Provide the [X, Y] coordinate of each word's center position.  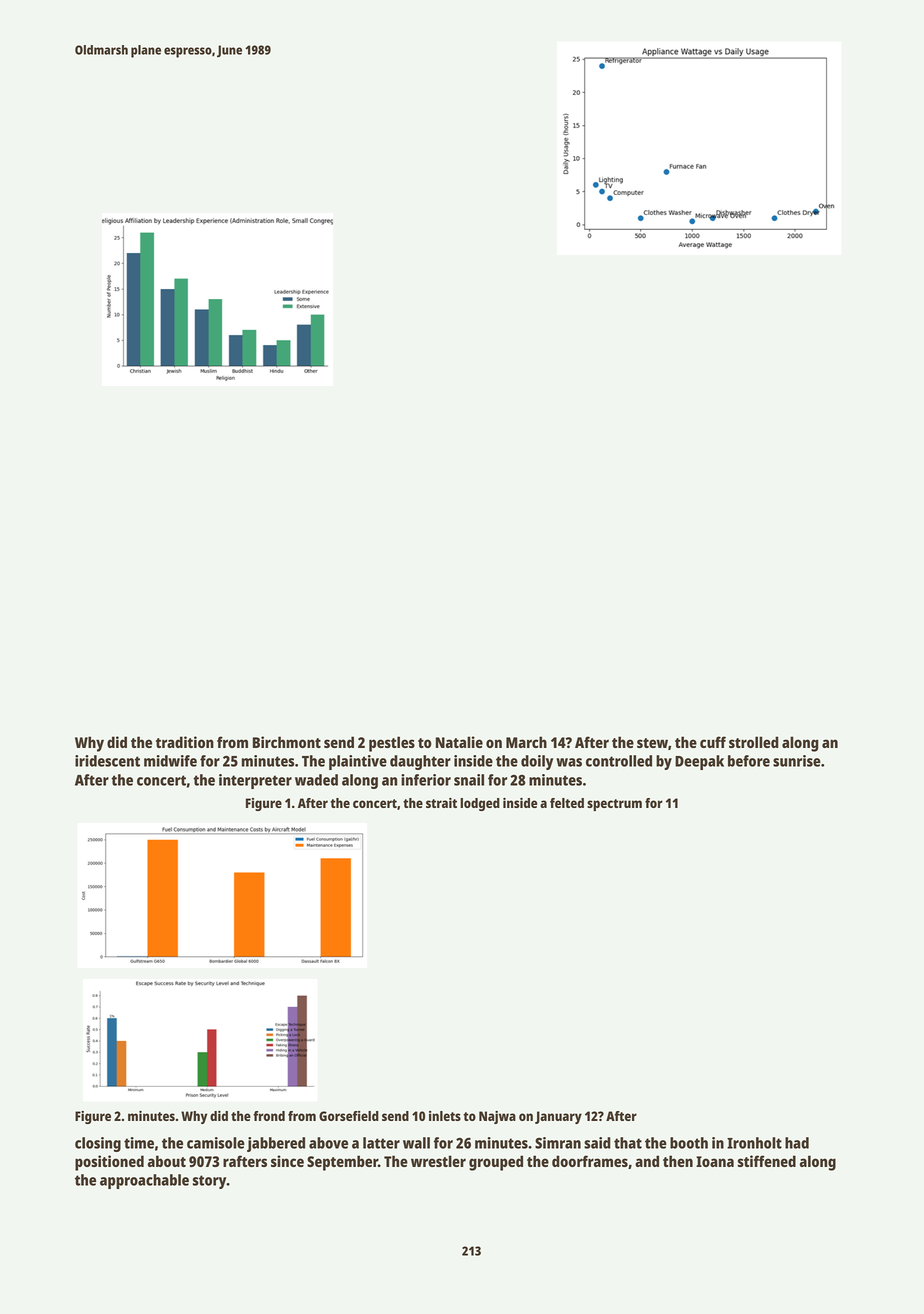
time [139, 1143]
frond [269, 1116]
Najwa [497, 1117]
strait [441, 803]
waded [316, 780]
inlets [445, 1116]
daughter [420, 762]
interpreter [255, 781]
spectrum [614, 805]
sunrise [797, 761]
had [797, 1143]
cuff [713, 742]
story [210, 1182]
